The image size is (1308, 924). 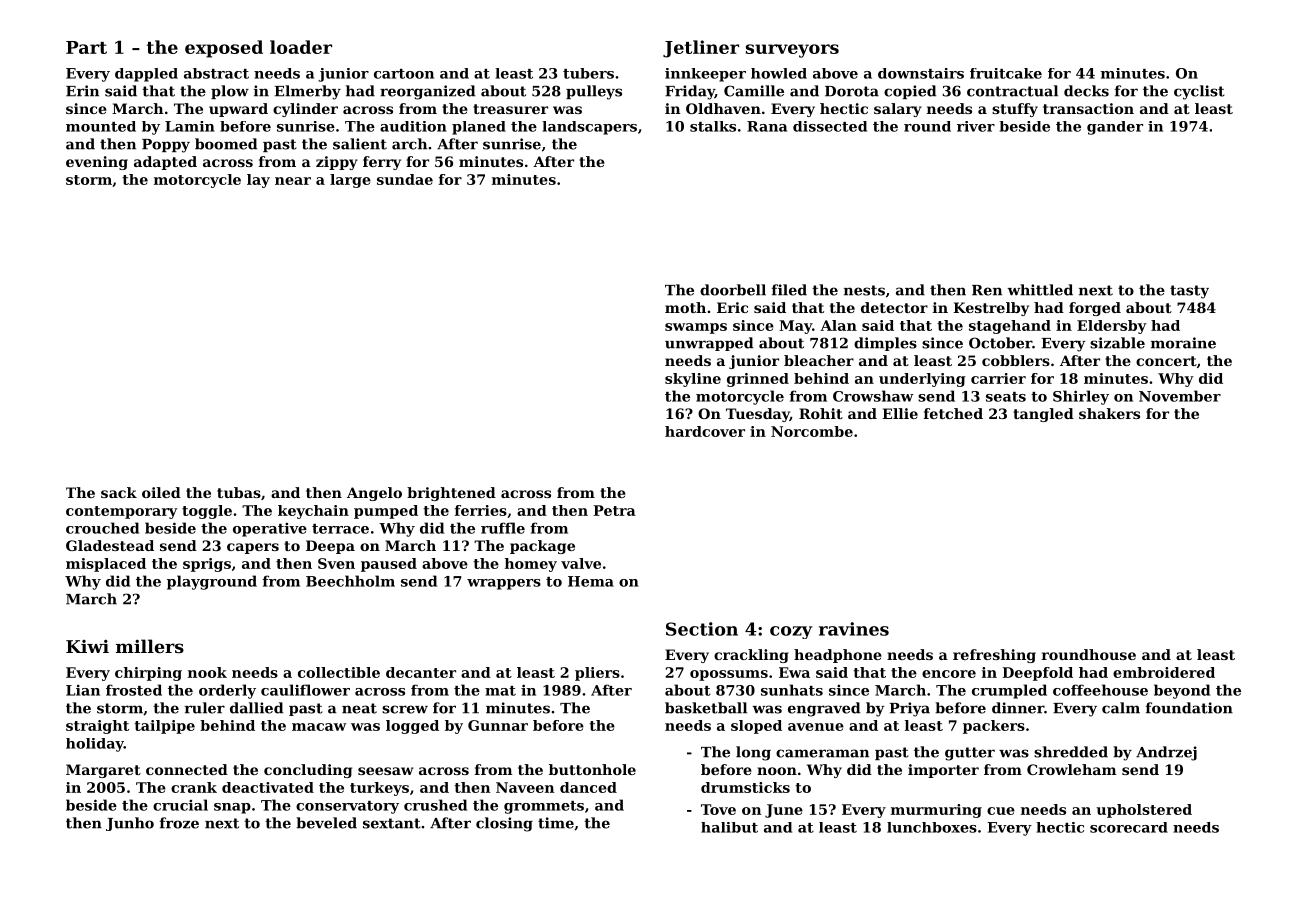 What do you see at coordinates (326, 823) in the screenshot?
I see `beveled` at bounding box center [326, 823].
